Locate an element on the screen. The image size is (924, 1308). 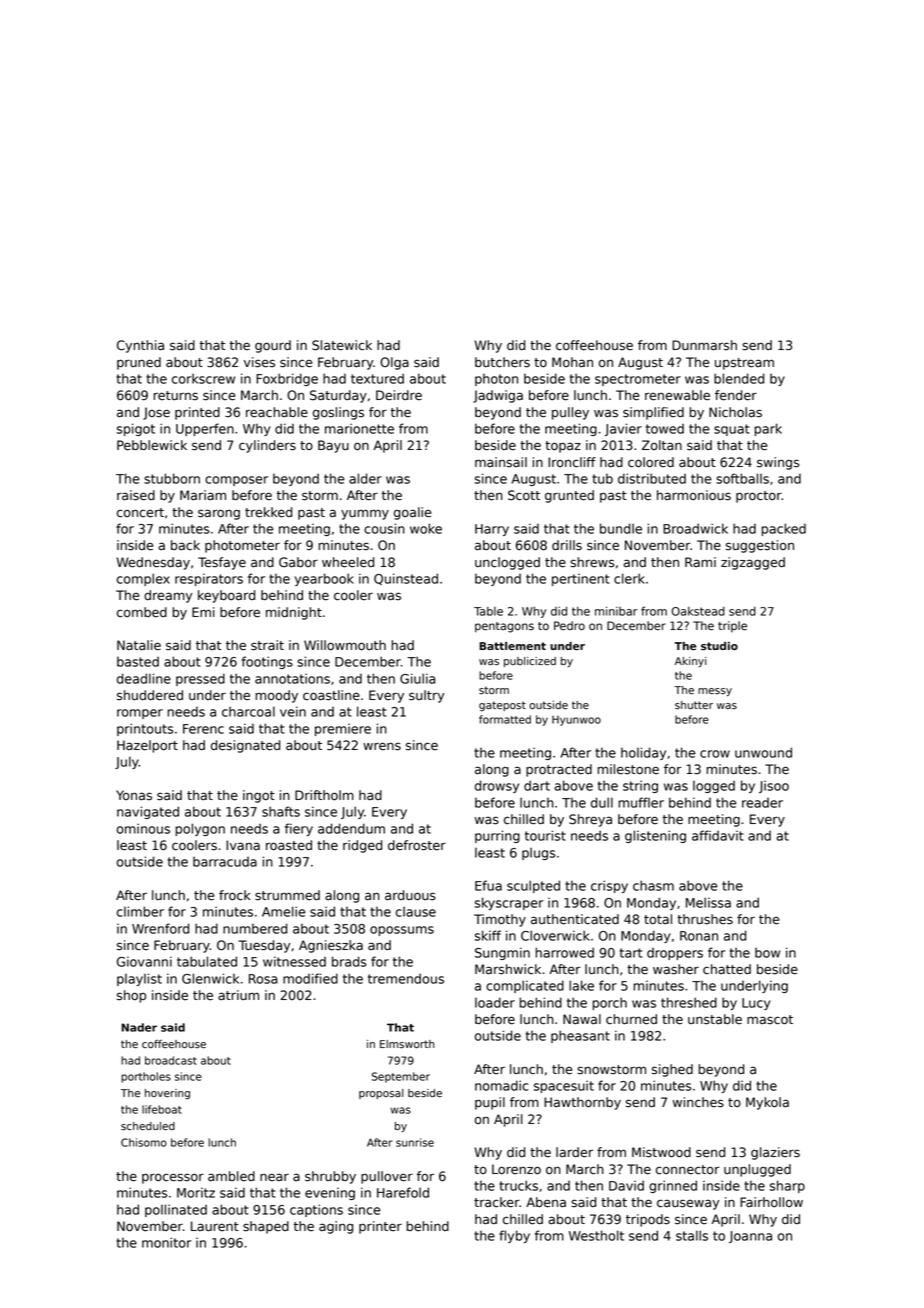
porch is located at coordinates (610, 1003).
